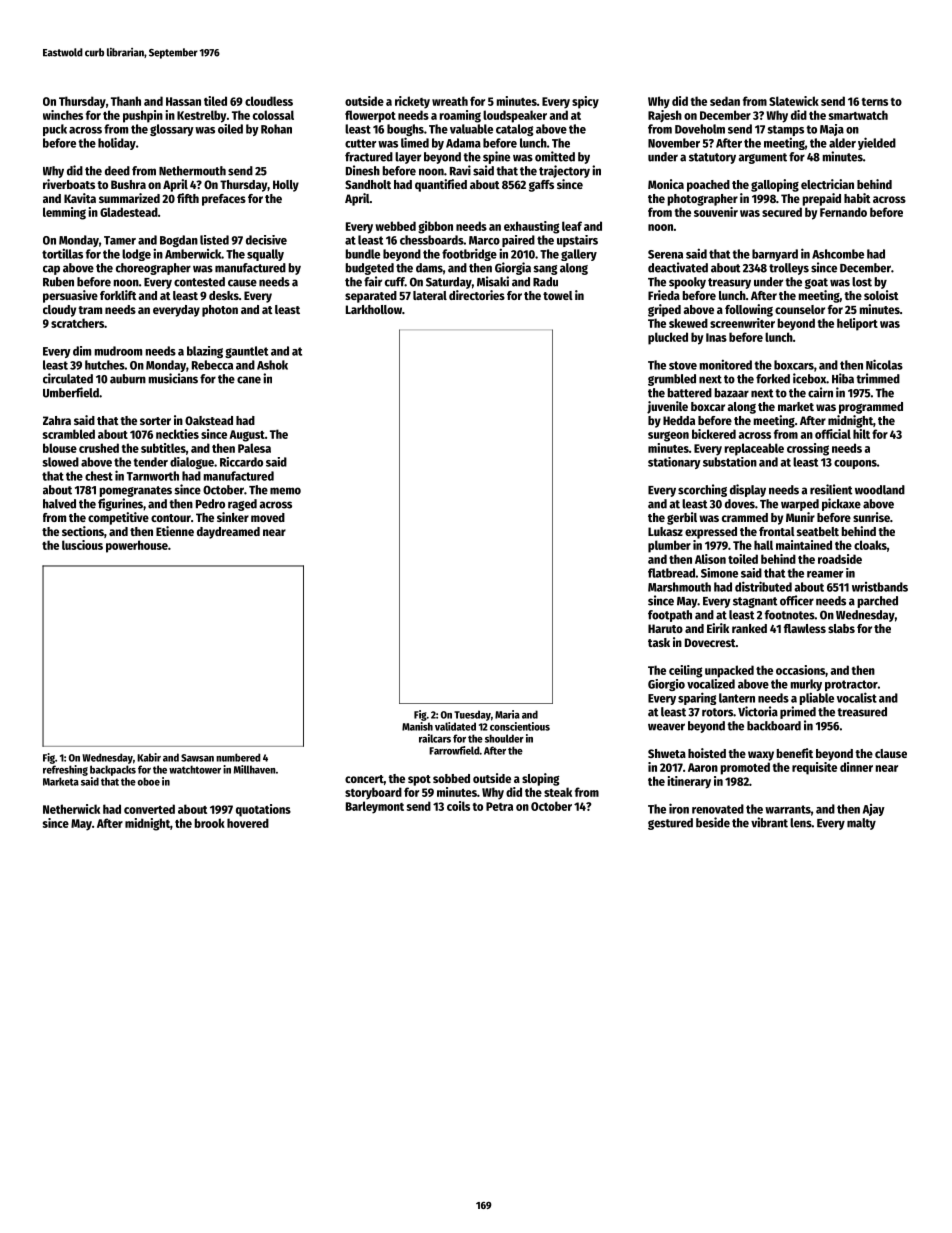 The height and width of the screenshot is (1233, 952). What do you see at coordinates (814, 768) in the screenshot?
I see `requisite` at bounding box center [814, 768].
